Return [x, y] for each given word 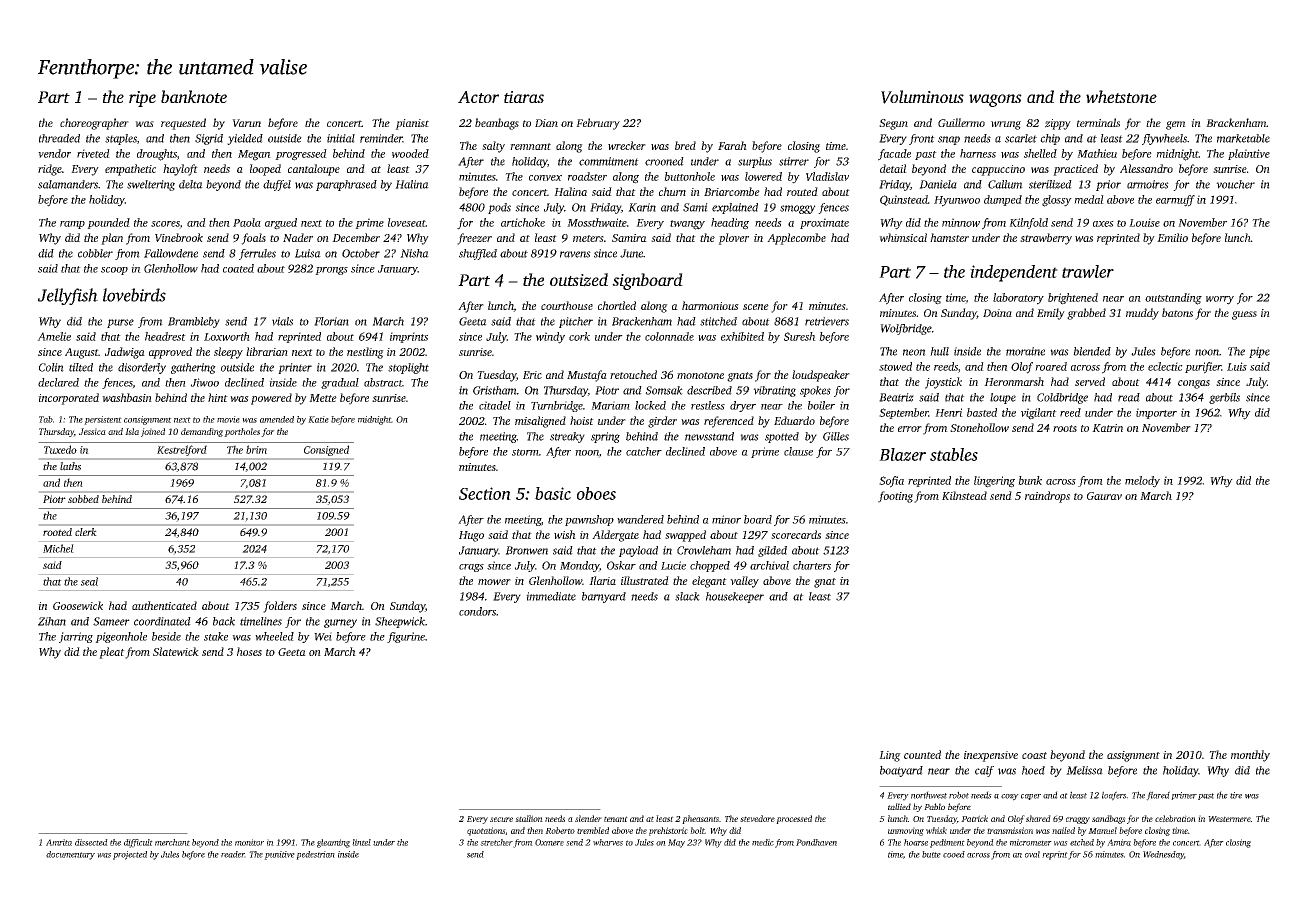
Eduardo [794, 420]
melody [1142, 482]
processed [794, 819]
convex [545, 178]
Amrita [59, 842]
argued [281, 224]
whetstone [1121, 96]
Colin [51, 367]
